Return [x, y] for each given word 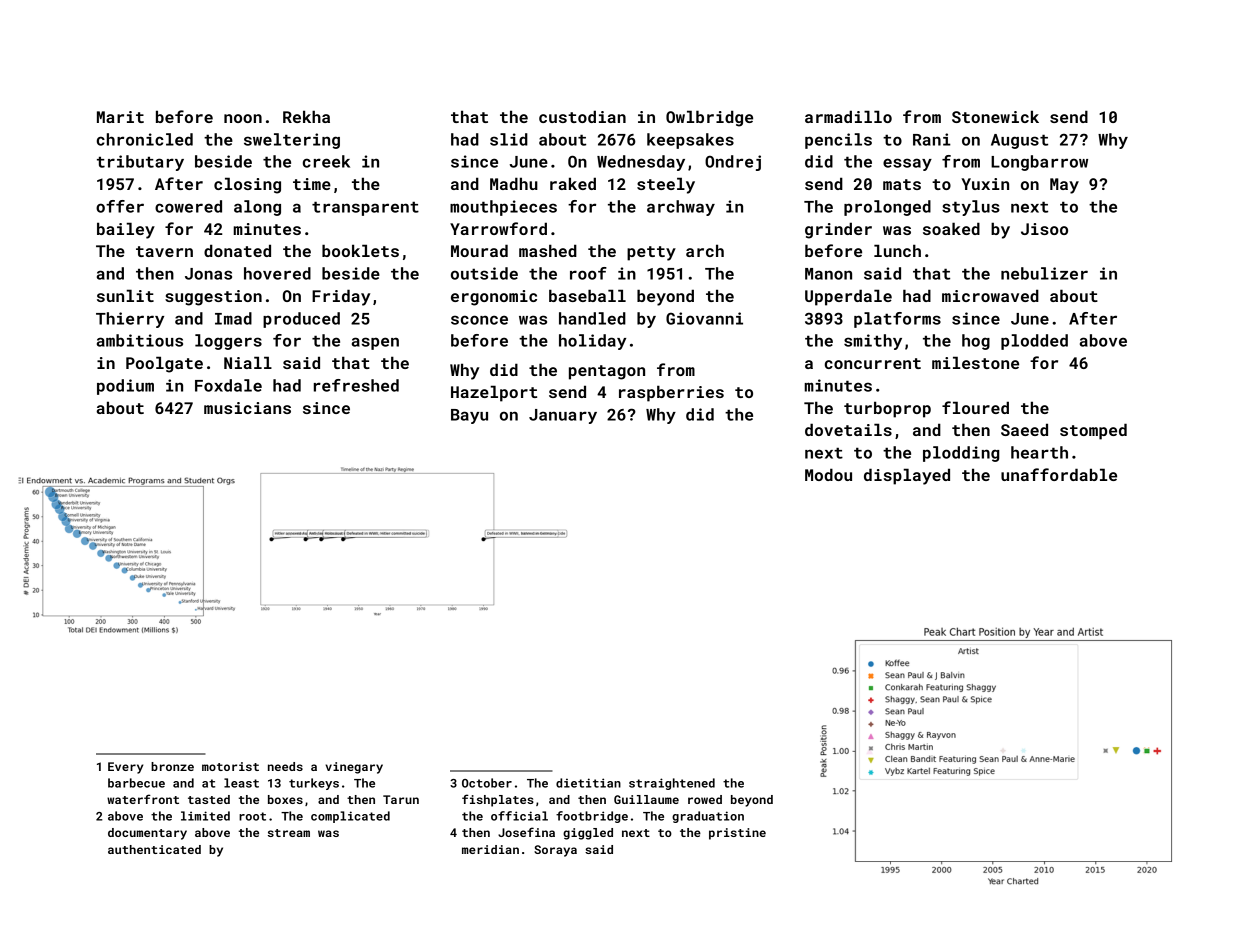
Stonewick [995, 116]
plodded [1034, 342]
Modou [828, 474]
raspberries [671, 393]
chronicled [145, 139]
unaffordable [1059, 474]
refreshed [356, 385]
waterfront [143, 799]
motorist [230, 766]
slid [509, 139]
